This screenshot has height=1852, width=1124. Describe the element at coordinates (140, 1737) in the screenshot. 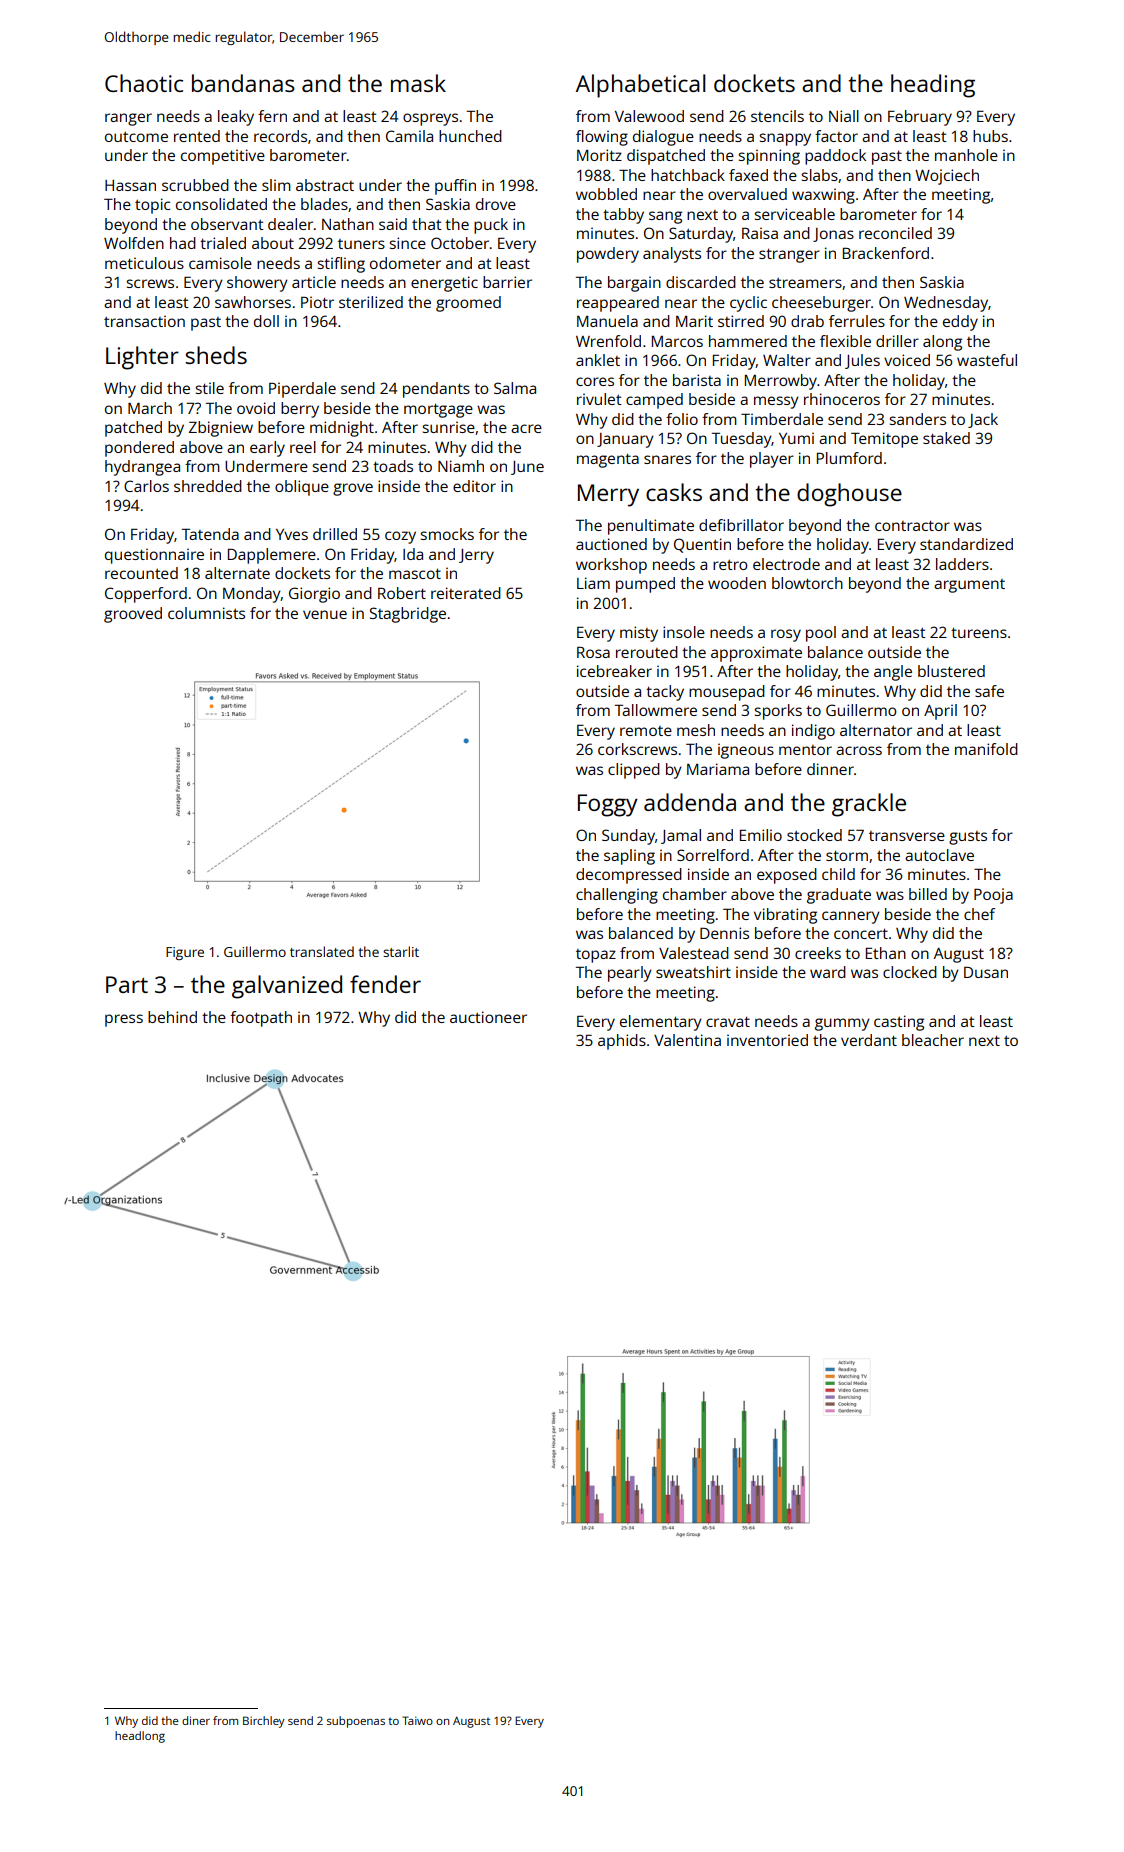

I see `headlong` at that location.
